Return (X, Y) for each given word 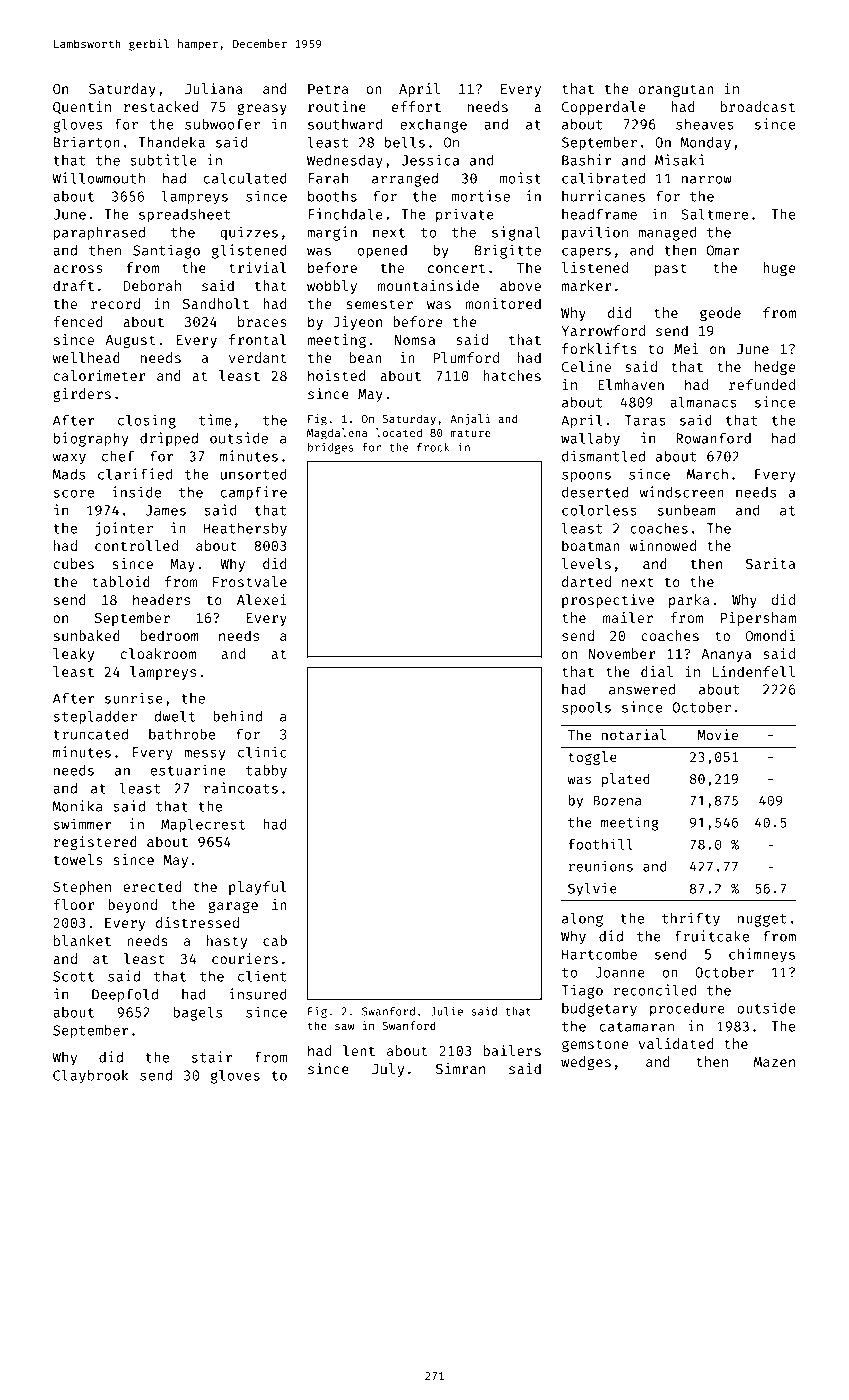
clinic (262, 752)
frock (433, 447)
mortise (481, 196)
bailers (512, 1050)
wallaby (590, 439)
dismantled (603, 456)
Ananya (726, 655)
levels (586, 563)
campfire (254, 493)
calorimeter (100, 375)
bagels (197, 1013)
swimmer (82, 824)
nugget (762, 920)
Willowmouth (98, 178)
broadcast (758, 106)
